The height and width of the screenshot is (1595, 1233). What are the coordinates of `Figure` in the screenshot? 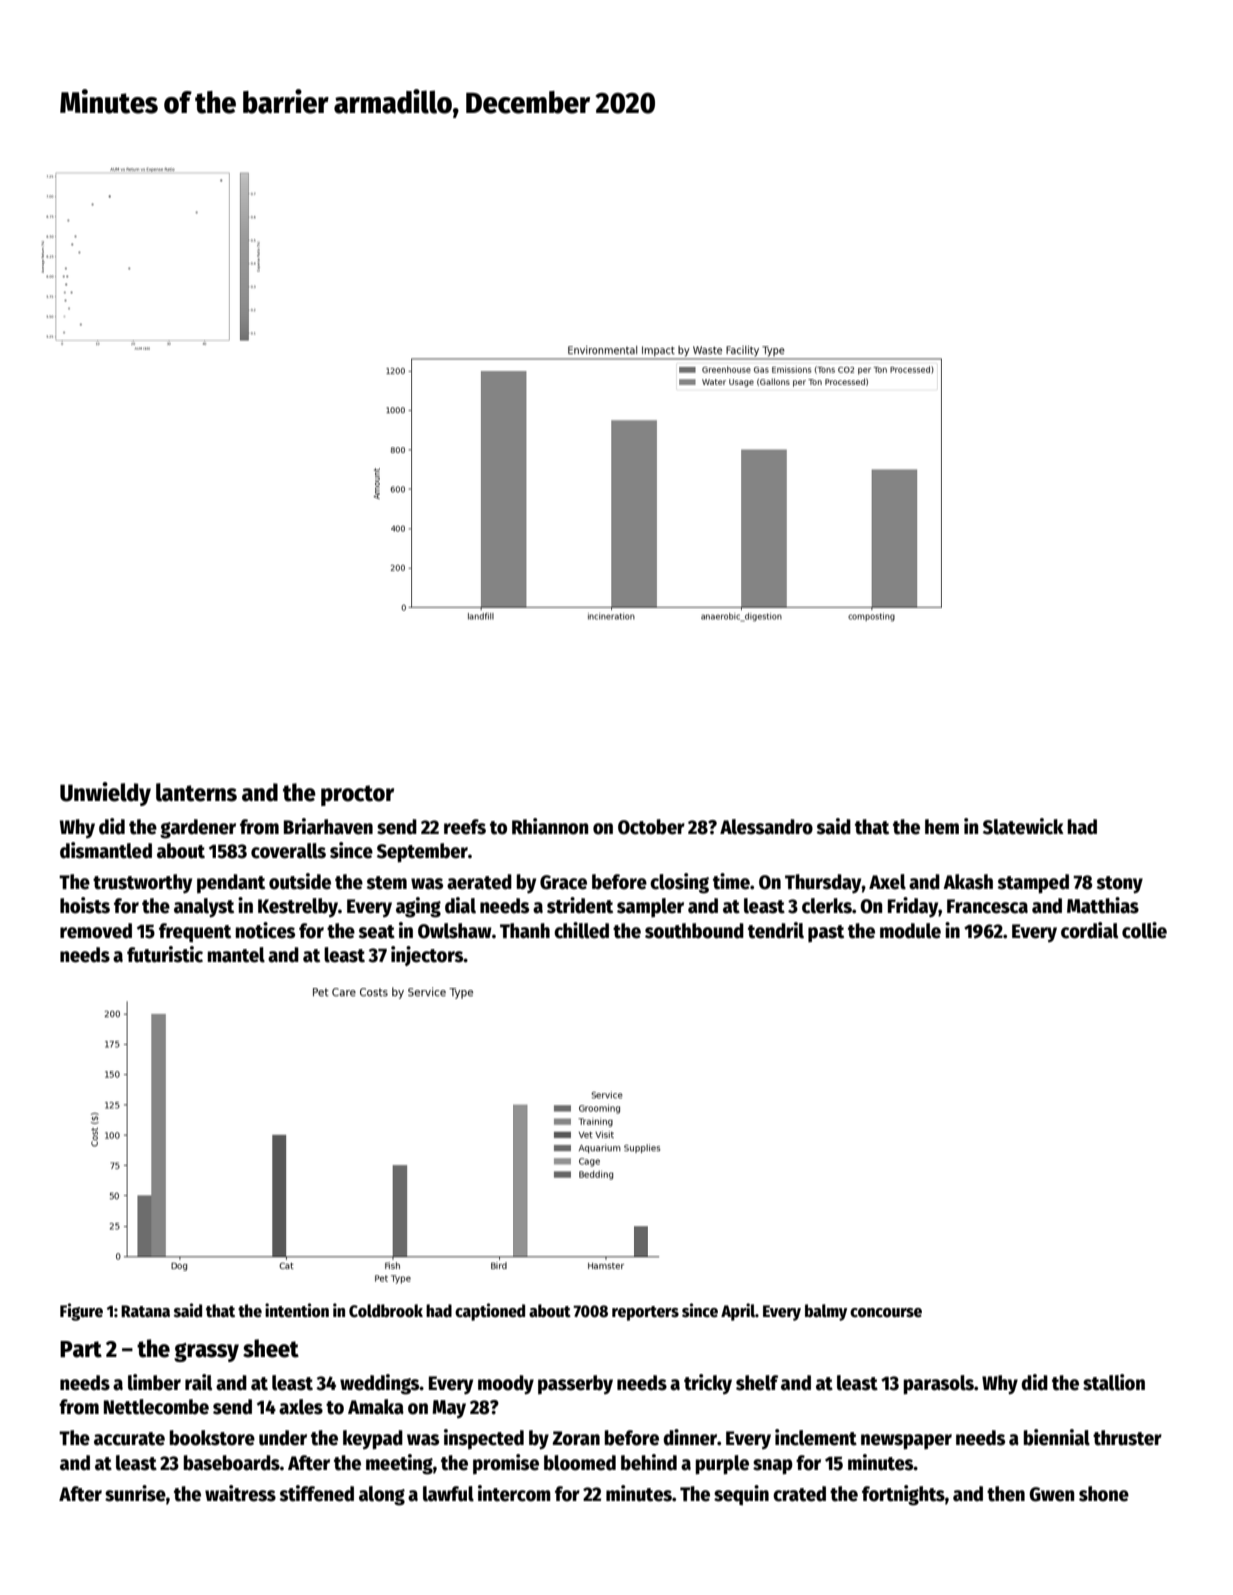 It's located at (81, 1312).
